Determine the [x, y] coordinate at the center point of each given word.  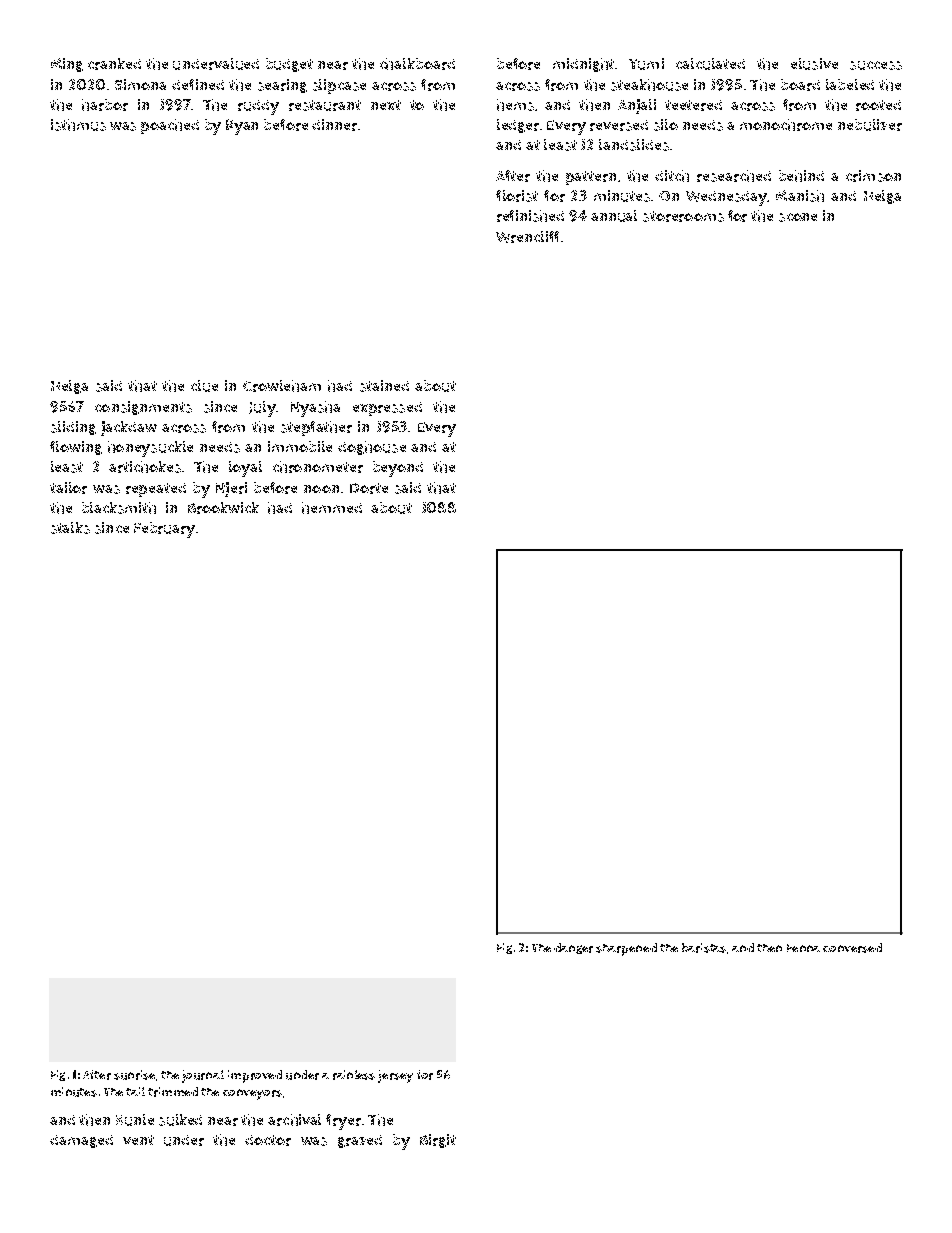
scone [798, 217]
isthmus [78, 125]
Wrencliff [527, 237]
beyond [398, 469]
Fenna [803, 948]
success [876, 65]
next [386, 105]
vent [138, 1140]
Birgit [438, 1141]
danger [573, 948]
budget [289, 65]
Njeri [231, 489]
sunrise [134, 1075]
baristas [704, 948]
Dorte [369, 488]
